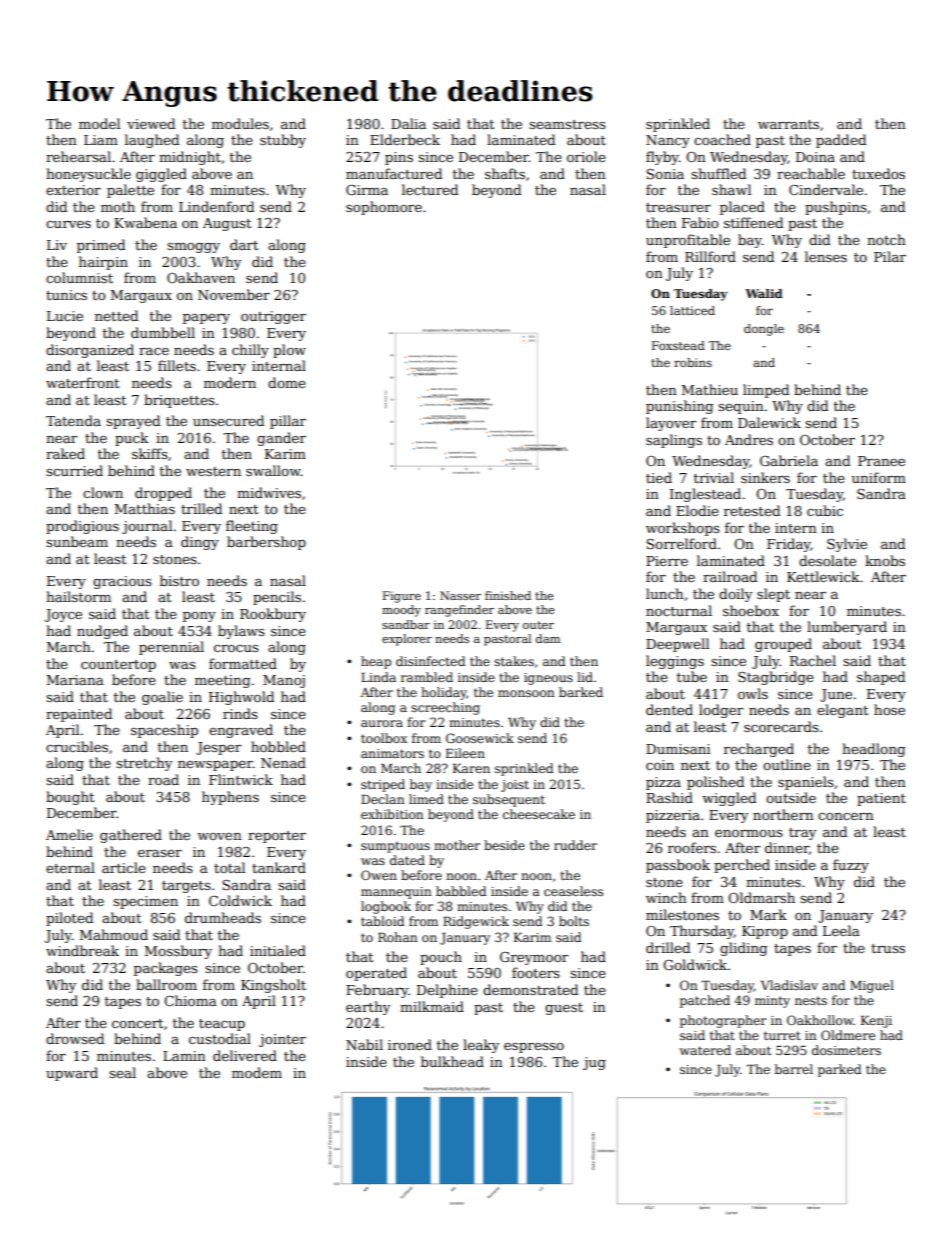 The width and height of the document is (952, 1233). Describe the element at coordinates (368, 1008) in the document. I see `earthy` at that location.
